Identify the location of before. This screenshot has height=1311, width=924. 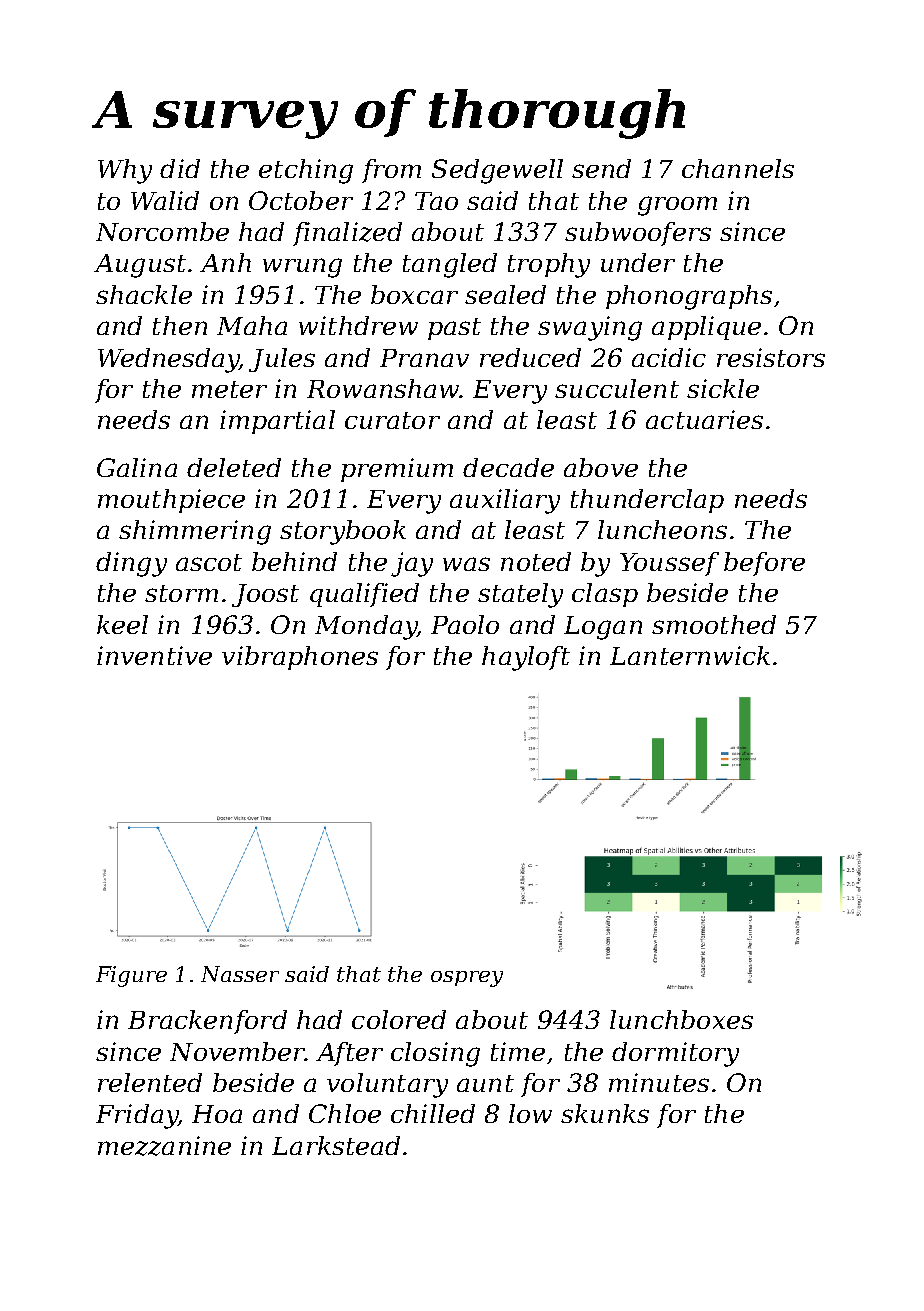
(764, 564).
